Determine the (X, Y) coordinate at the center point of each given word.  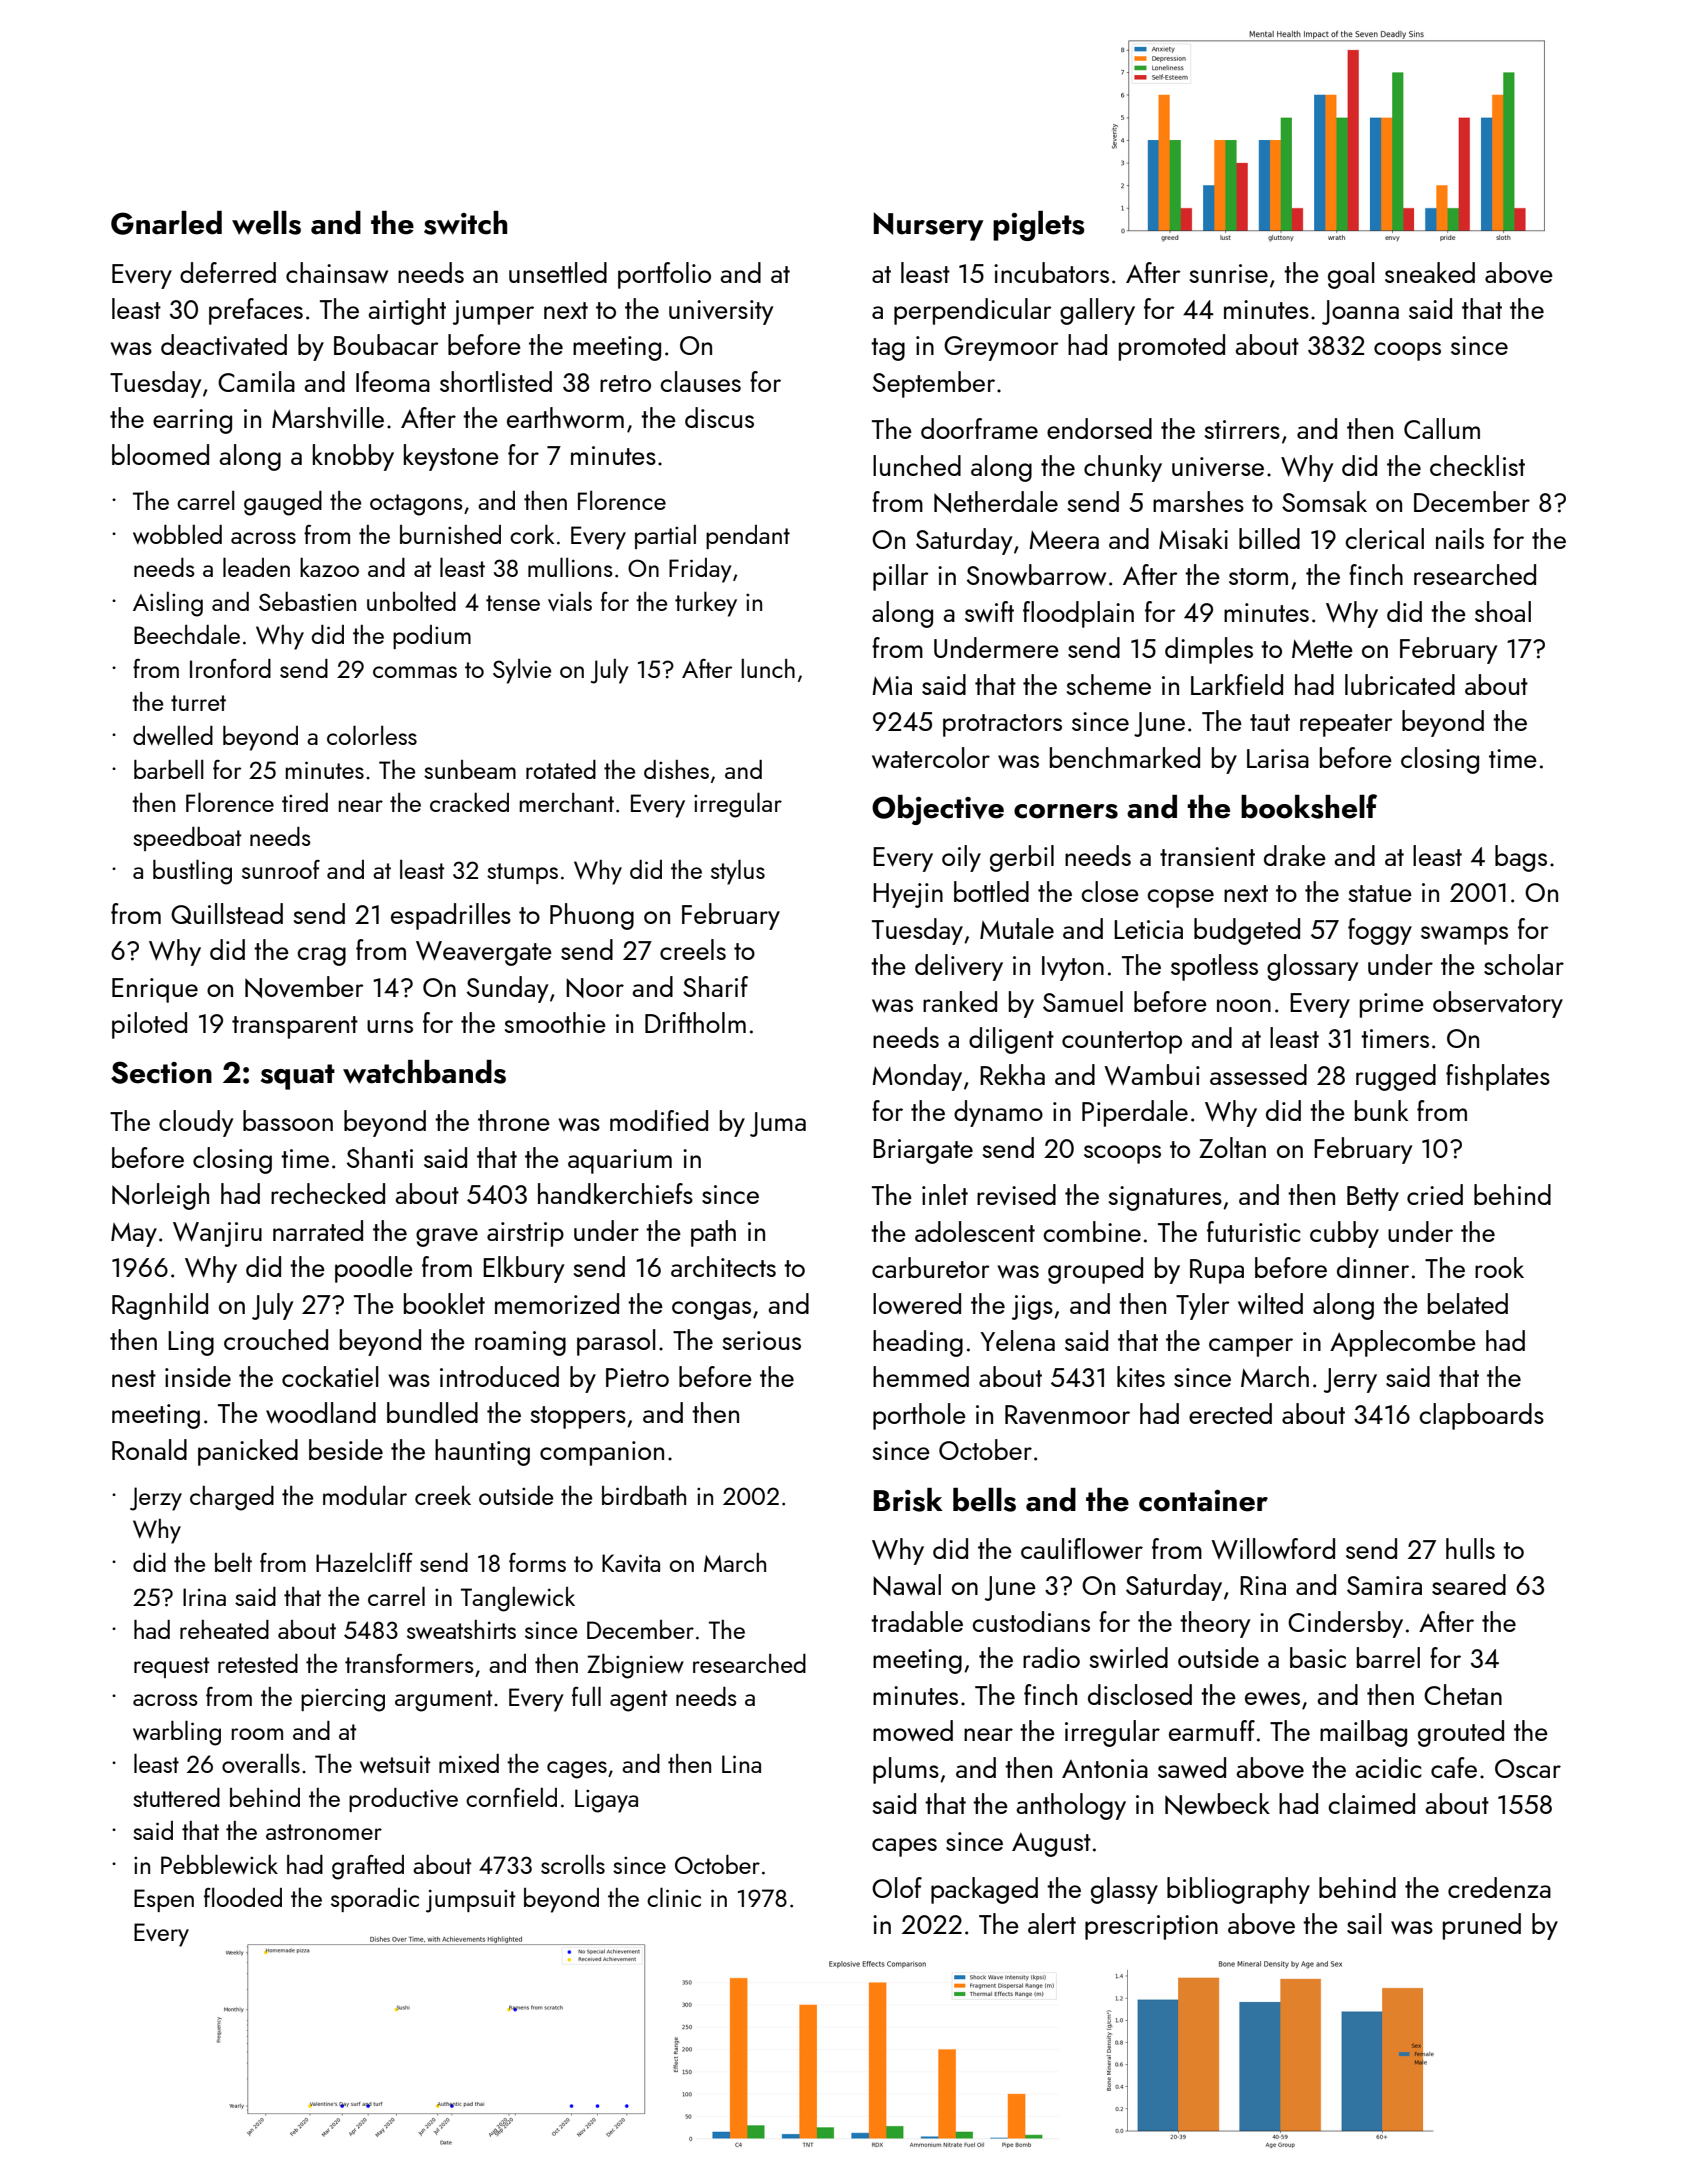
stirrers (1242, 429)
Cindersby (1345, 1624)
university (721, 312)
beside (346, 1449)
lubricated (1400, 684)
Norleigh (160, 1196)
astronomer (324, 1832)
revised (1016, 1195)
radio (1051, 1657)
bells (984, 1500)
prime (1392, 1005)
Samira (1384, 1585)
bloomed (160, 454)
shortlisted (496, 381)
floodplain (1078, 614)
